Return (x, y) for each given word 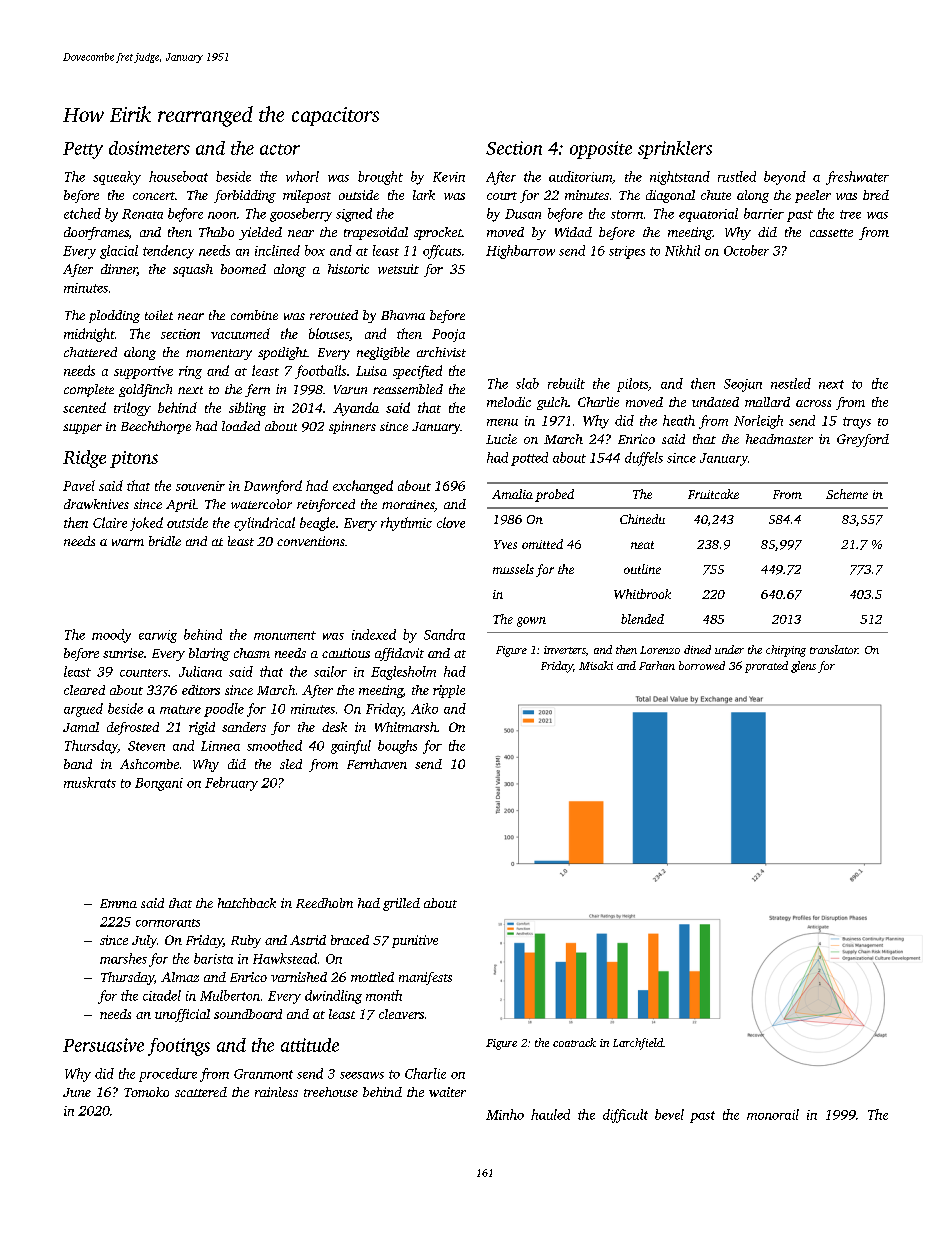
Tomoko (146, 1092)
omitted (542, 544)
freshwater (857, 178)
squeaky (117, 178)
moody (111, 636)
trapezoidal (376, 233)
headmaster (779, 439)
